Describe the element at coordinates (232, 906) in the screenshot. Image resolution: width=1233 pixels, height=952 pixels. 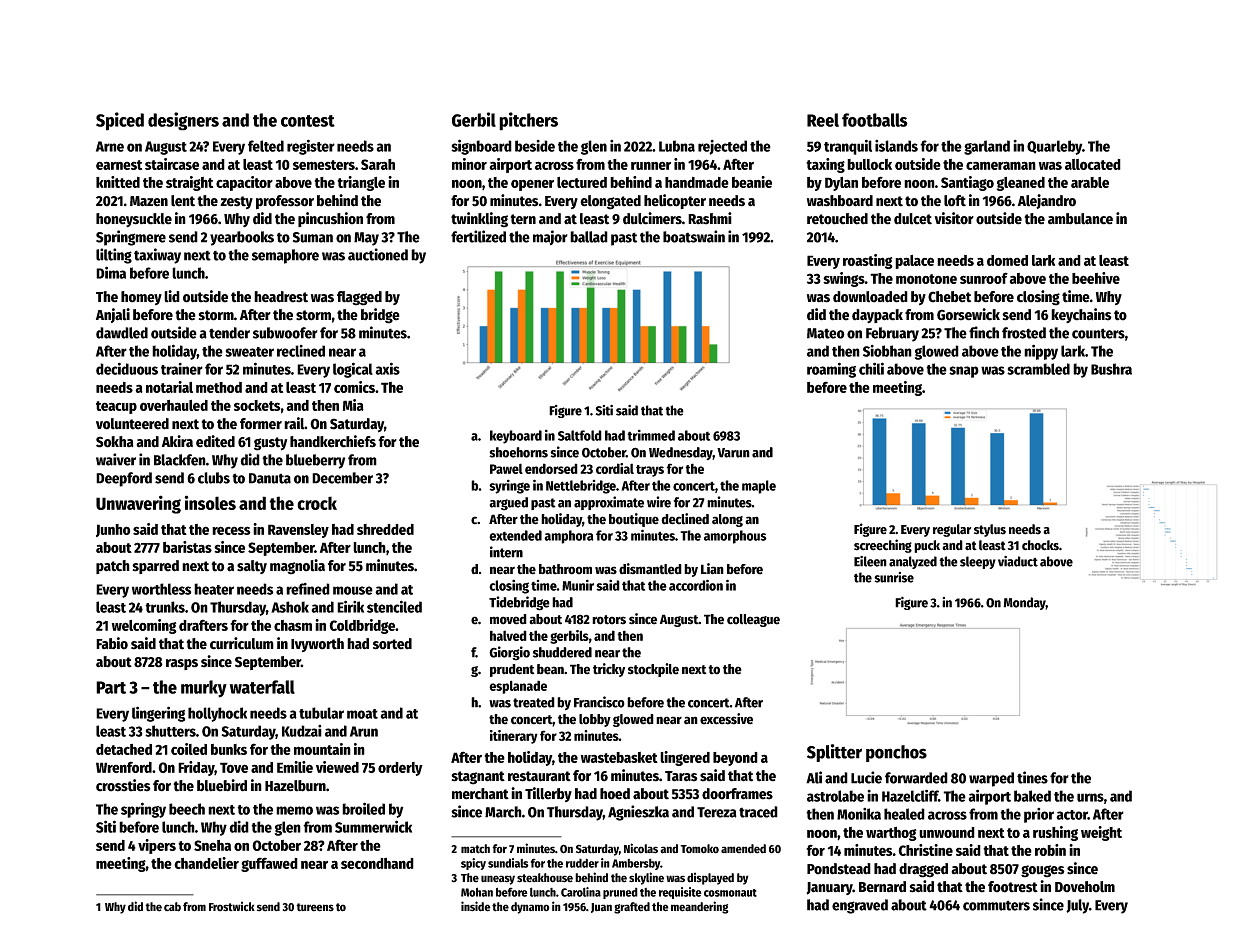
I see `Frostwick` at that location.
